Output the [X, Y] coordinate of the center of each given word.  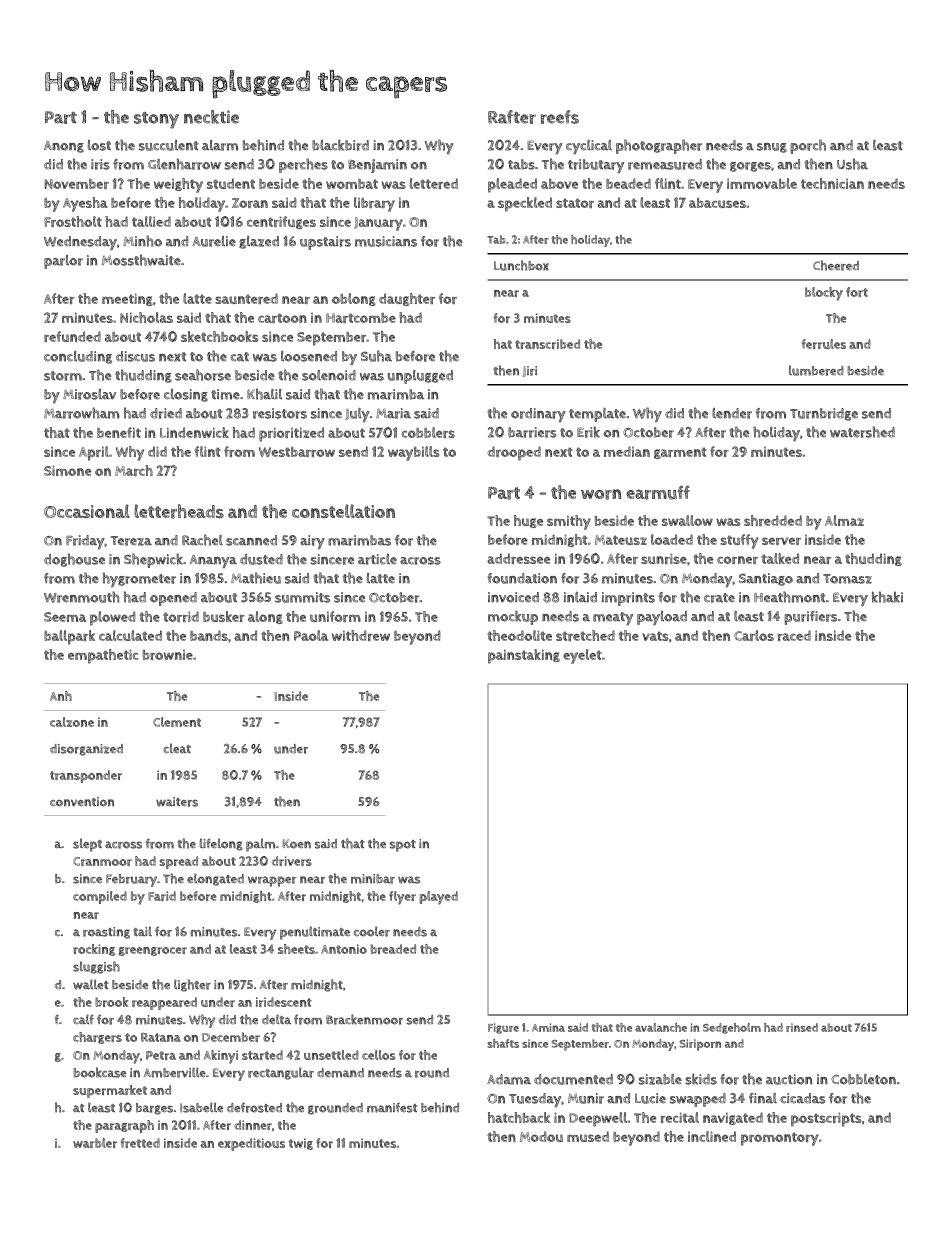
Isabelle [201, 1107]
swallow [687, 520]
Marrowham [81, 413]
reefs [559, 117]
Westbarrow [297, 452]
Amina [548, 1027]
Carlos [754, 635]
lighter [192, 985]
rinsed [802, 1027]
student [231, 183]
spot [403, 846]
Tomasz [847, 579]
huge [528, 521]
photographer [659, 146]
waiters [177, 802]
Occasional [87, 511]
